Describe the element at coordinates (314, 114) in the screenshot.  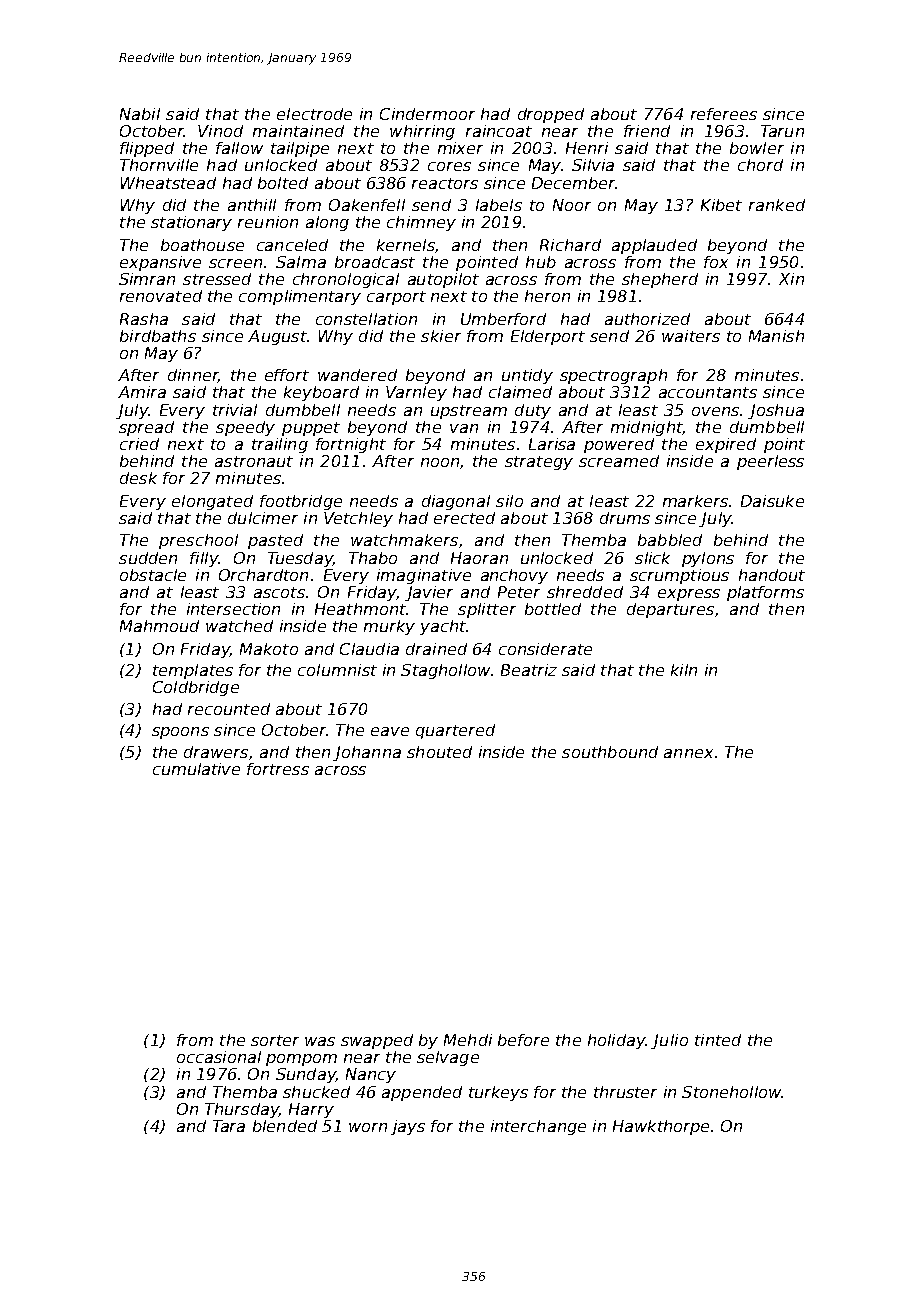
I see `electrode` at that location.
